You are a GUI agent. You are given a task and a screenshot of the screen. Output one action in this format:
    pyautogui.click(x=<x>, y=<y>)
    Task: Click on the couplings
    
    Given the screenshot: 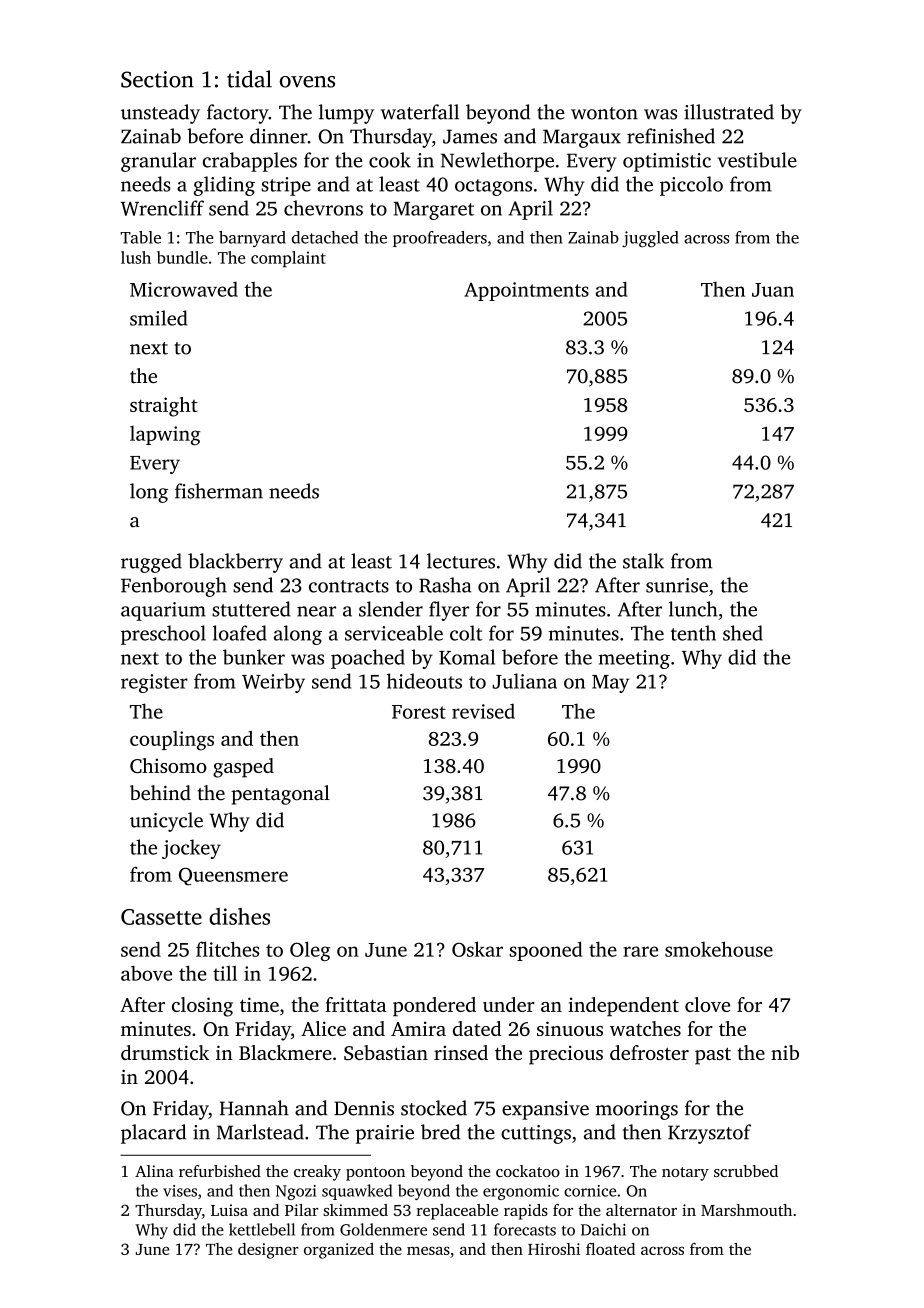 What is the action you would take?
    pyautogui.click(x=172, y=741)
